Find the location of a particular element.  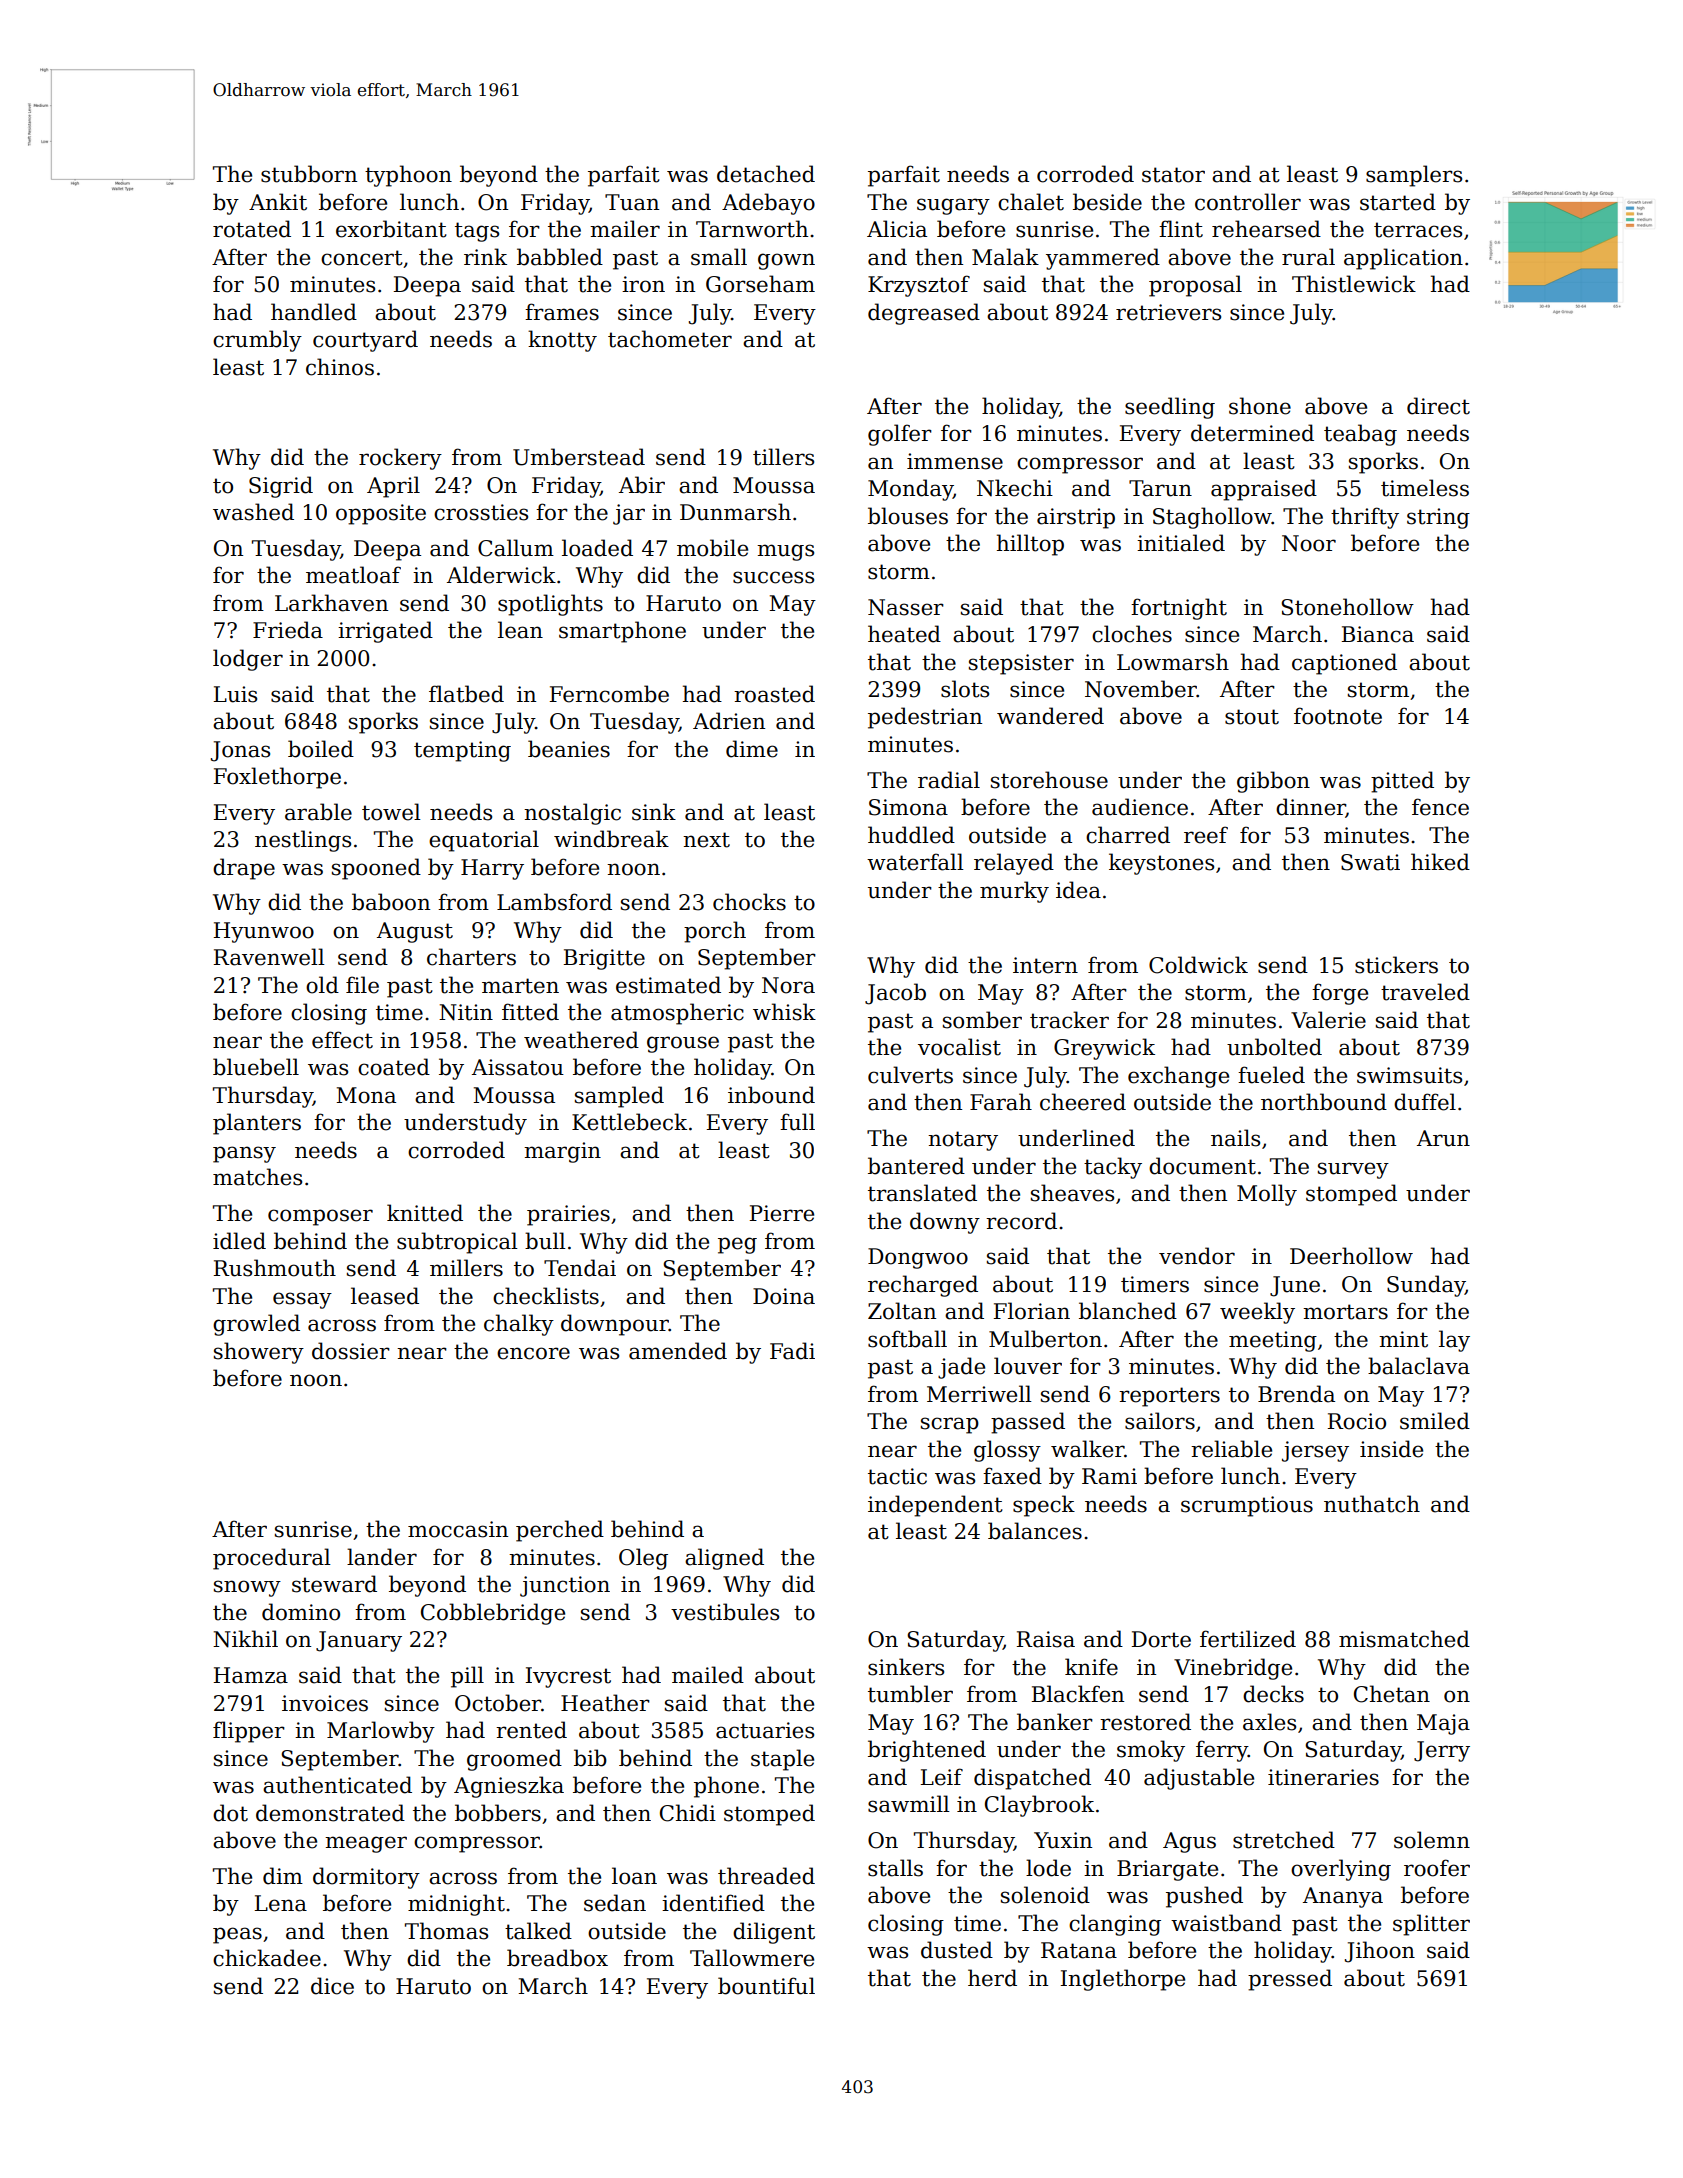

bountiful is located at coordinates (766, 1986).
